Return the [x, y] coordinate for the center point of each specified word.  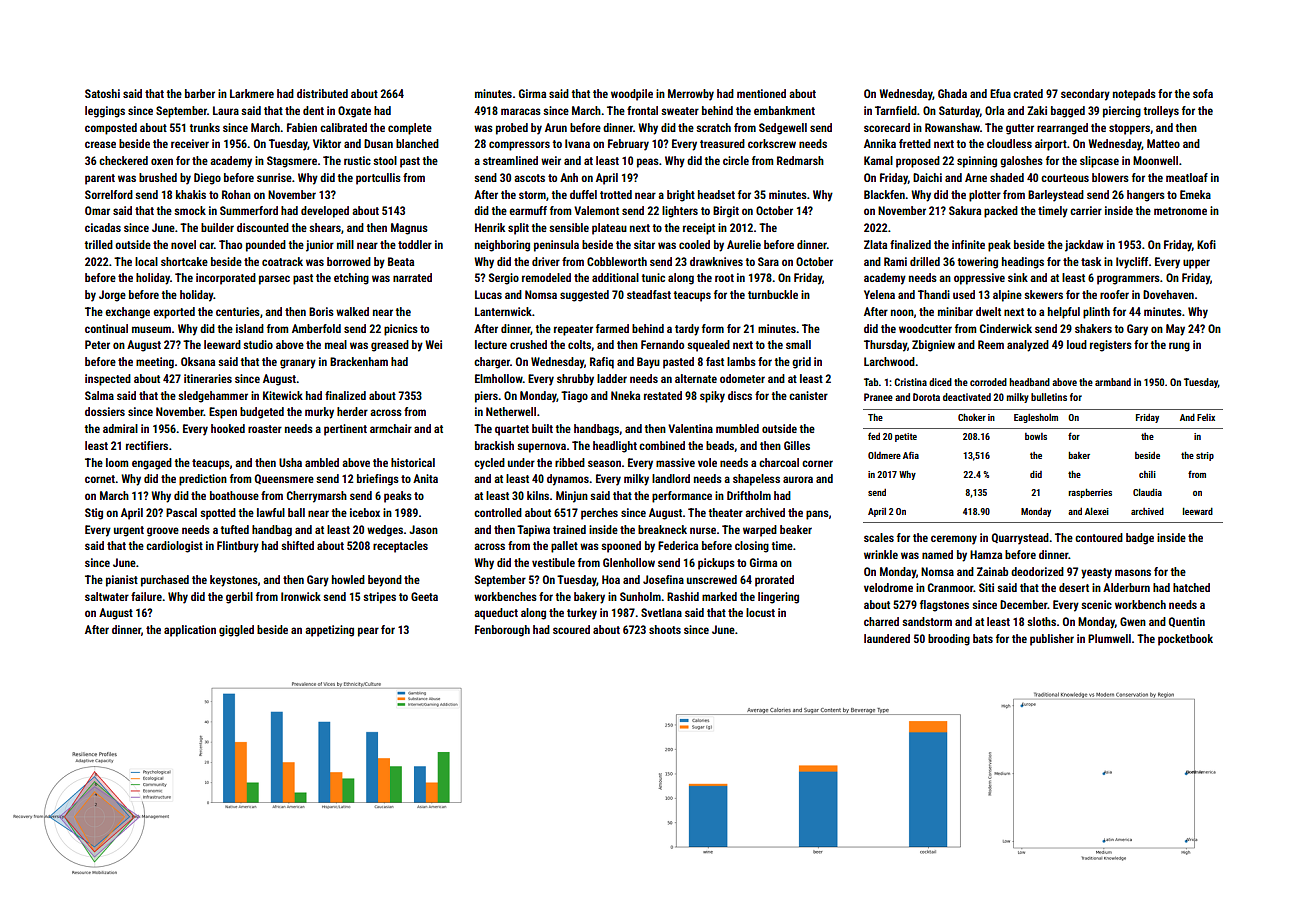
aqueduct [496, 614]
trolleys [1161, 112]
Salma [99, 395]
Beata [401, 261]
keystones [234, 581]
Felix [1206, 417]
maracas [521, 111]
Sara [768, 261]
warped [760, 531]
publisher [1052, 640]
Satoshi [102, 93]
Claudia [1147, 492]
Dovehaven [1168, 294]
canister [808, 395]
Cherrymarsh [317, 497]
